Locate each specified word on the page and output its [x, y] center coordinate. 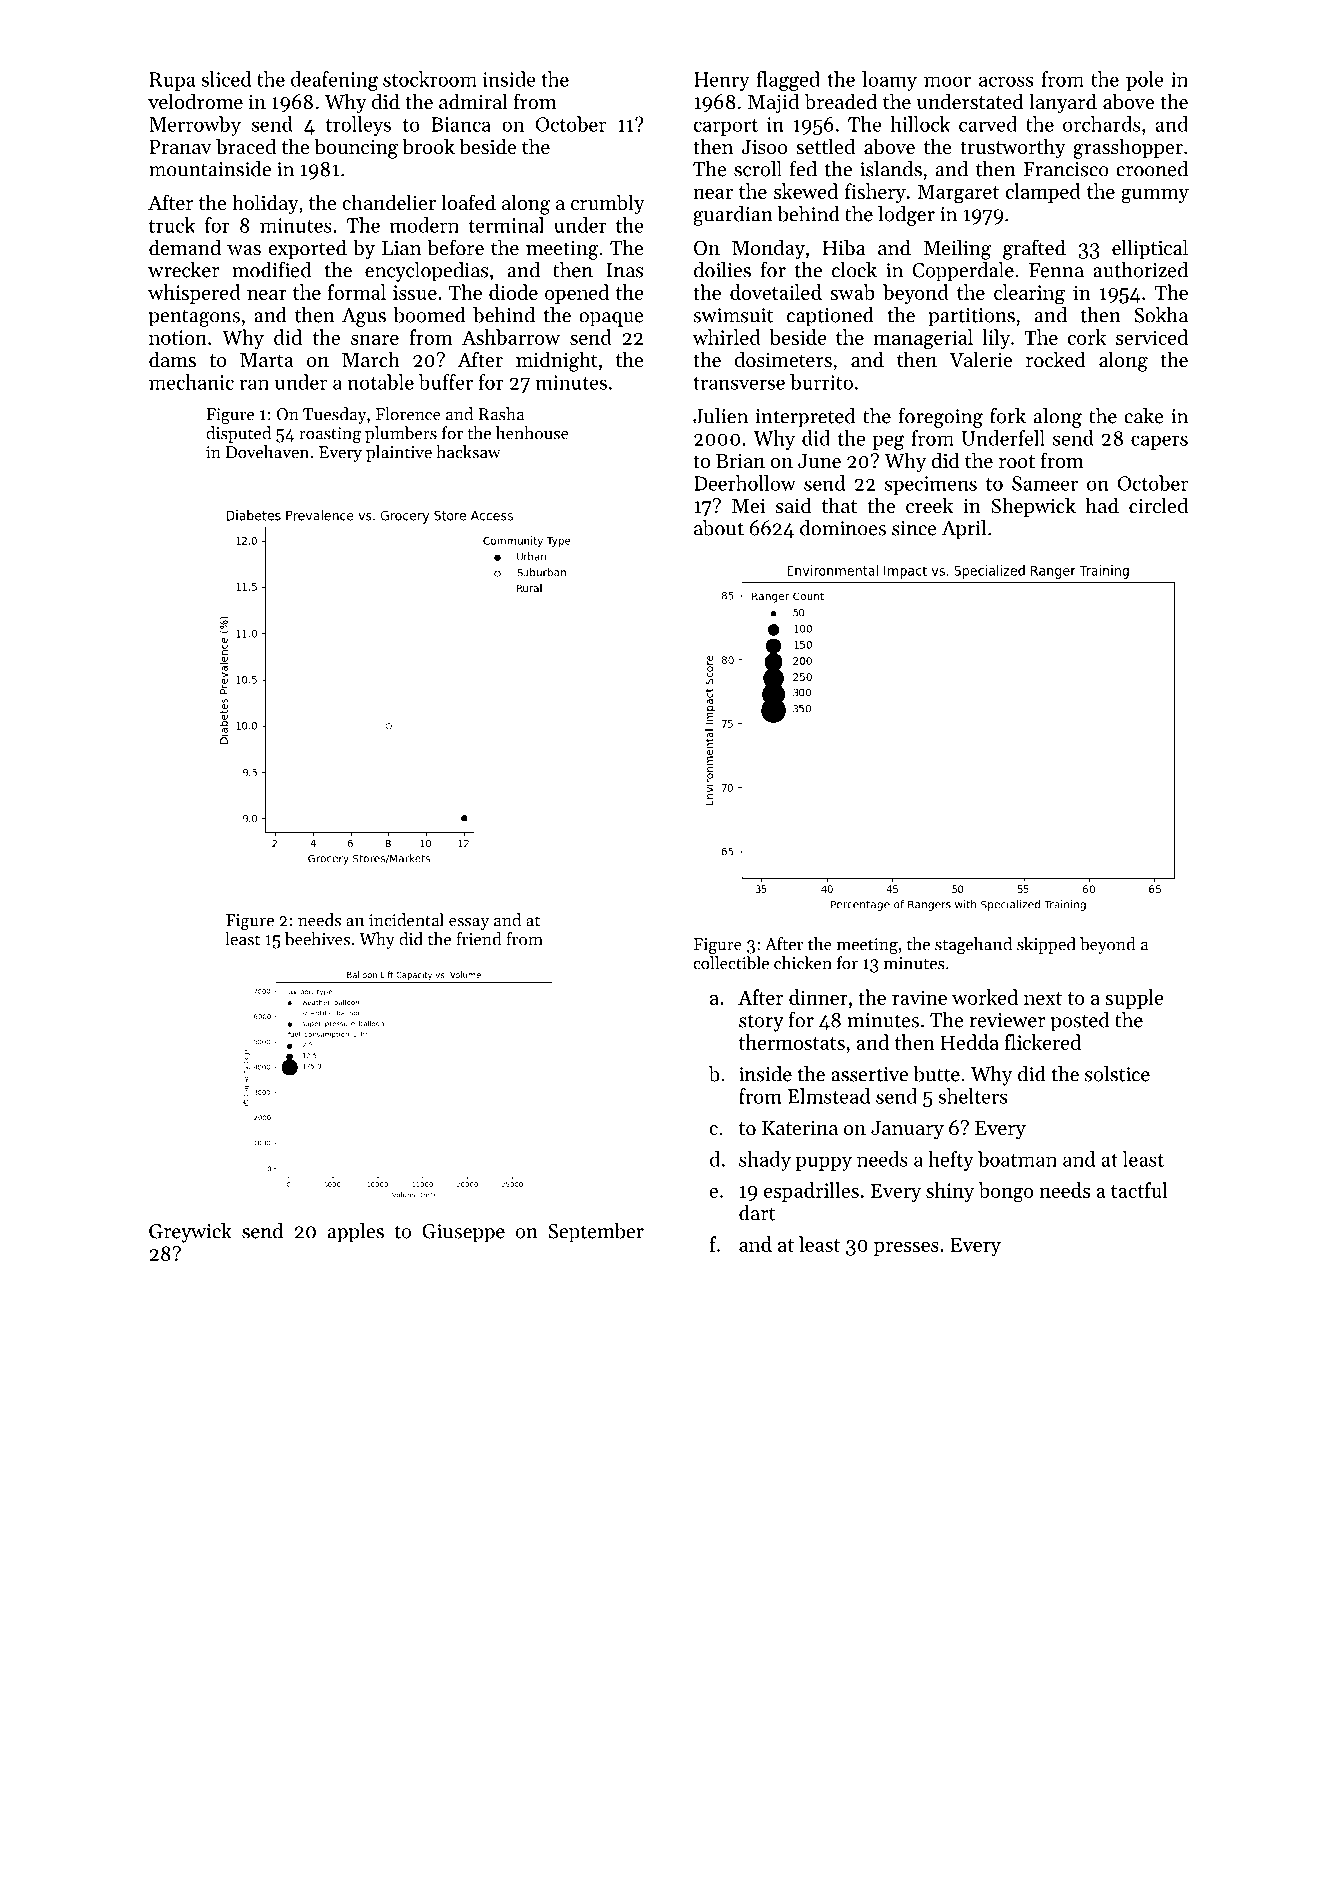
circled [1158, 505]
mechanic [191, 382]
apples [356, 1233]
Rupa [173, 81]
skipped [1046, 945]
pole [1145, 81]
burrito [821, 382]
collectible [731, 963]
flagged [788, 81]
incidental [406, 920]
